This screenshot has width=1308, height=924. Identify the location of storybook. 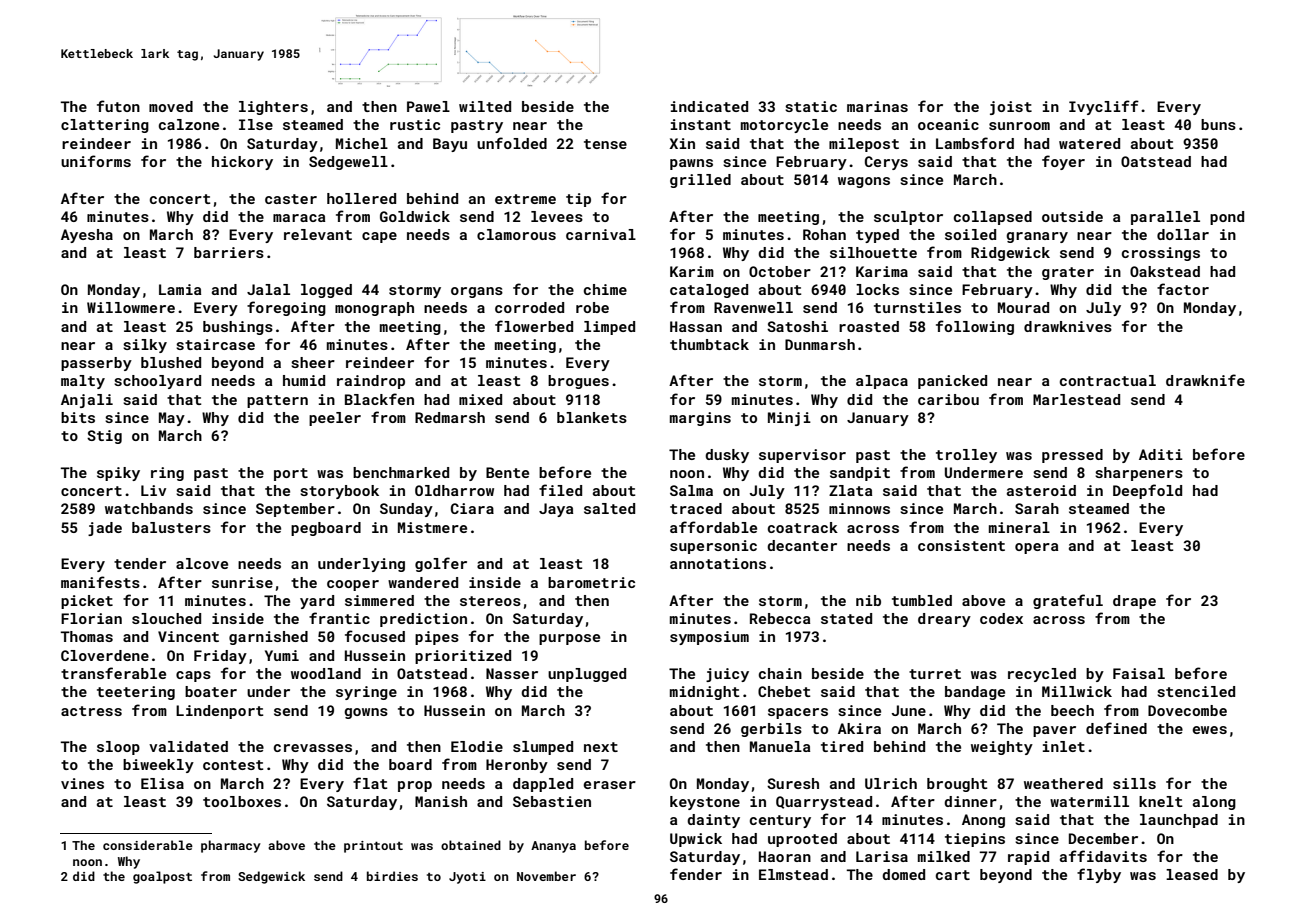
(339, 492).
